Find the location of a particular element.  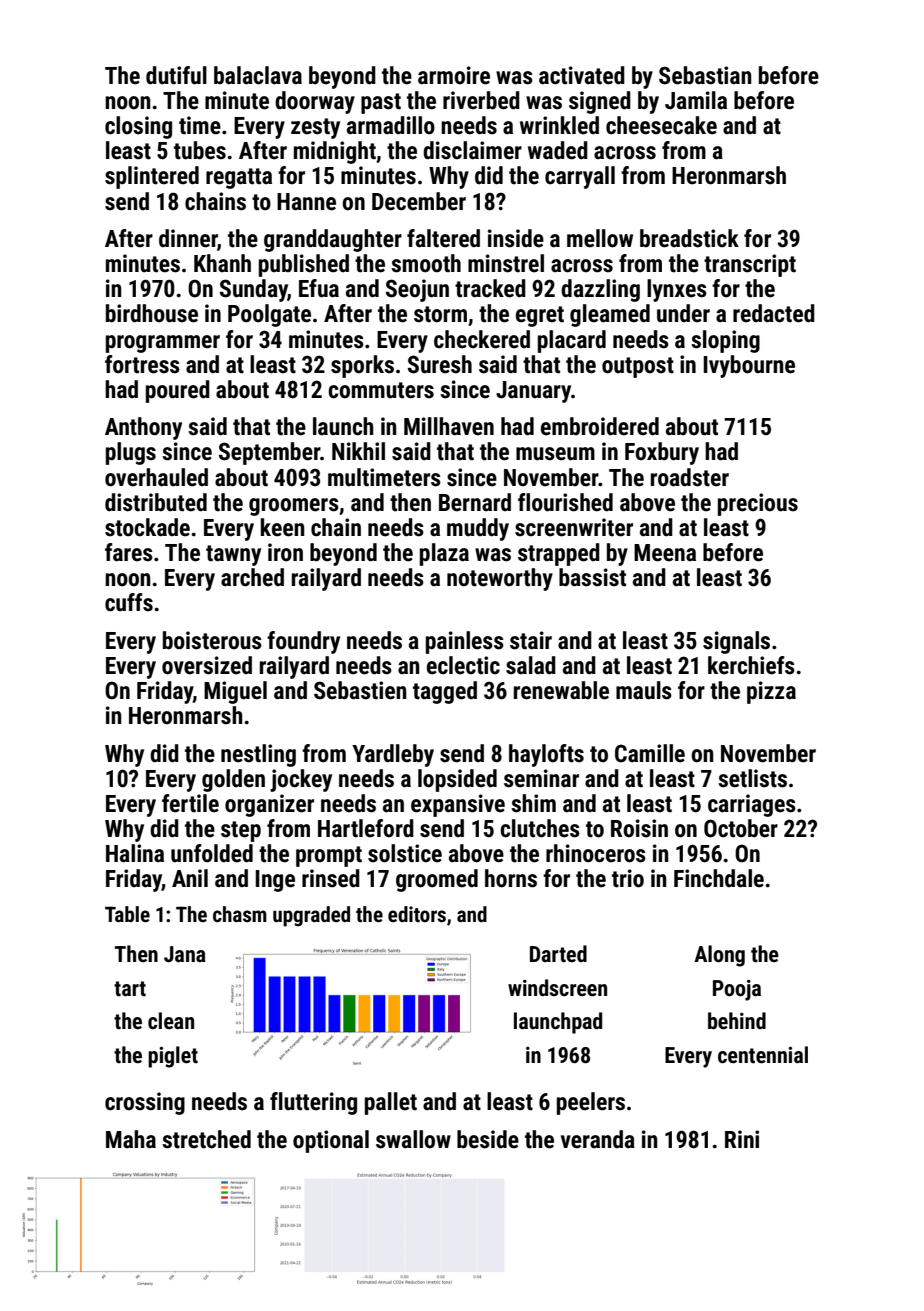

Along is located at coordinates (719, 956).
